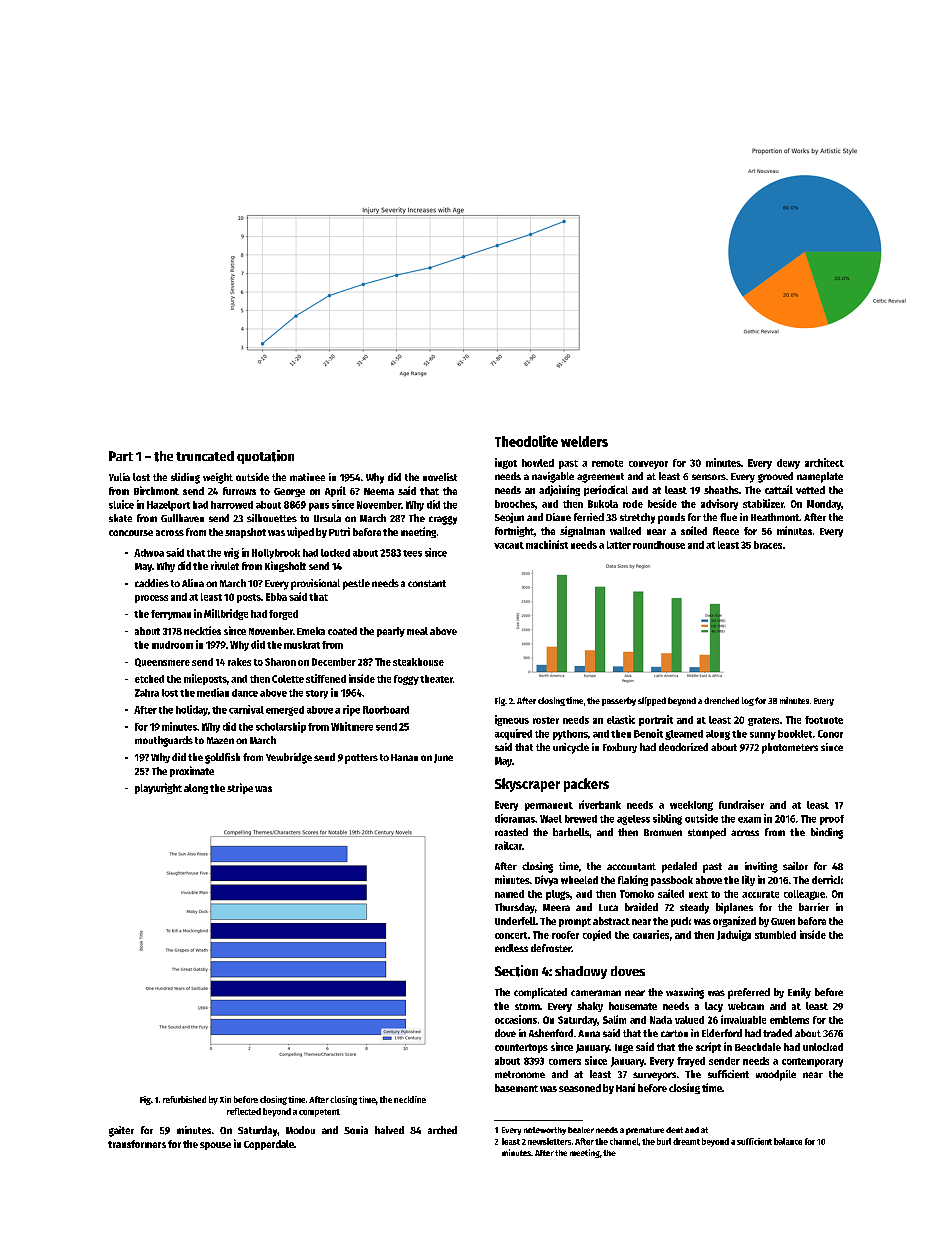  Describe the element at coordinates (824, 462) in the document. I see `architect` at that location.
